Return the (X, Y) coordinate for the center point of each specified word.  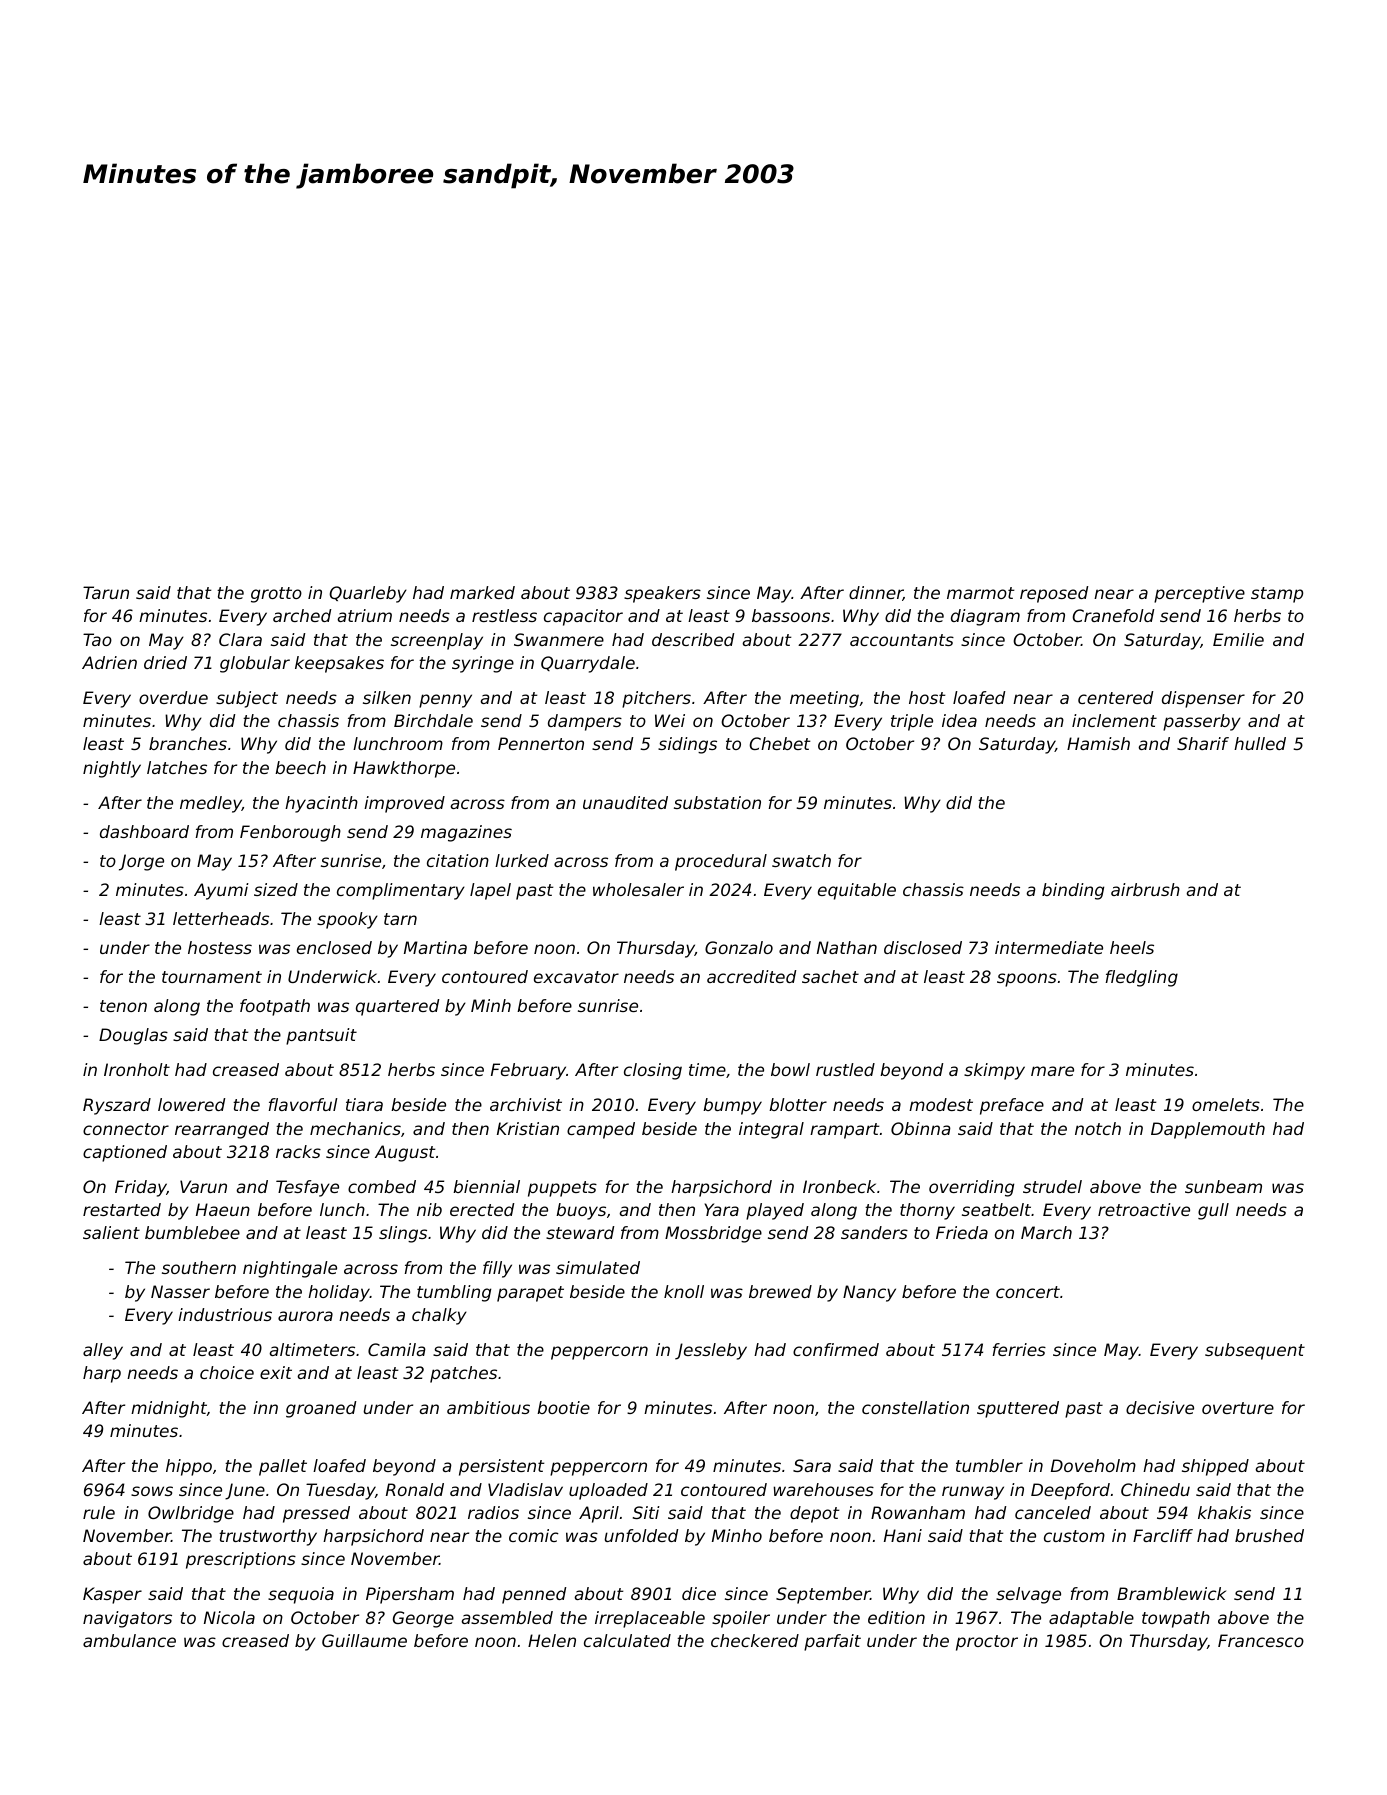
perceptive (1199, 594)
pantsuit (321, 1036)
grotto (276, 595)
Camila (397, 1349)
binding (1073, 891)
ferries (1019, 1349)
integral (771, 1130)
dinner (876, 593)
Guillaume (364, 1640)
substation (717, 802)
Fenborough (290, 833)
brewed (780, 1291)
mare (1052, 1071)
